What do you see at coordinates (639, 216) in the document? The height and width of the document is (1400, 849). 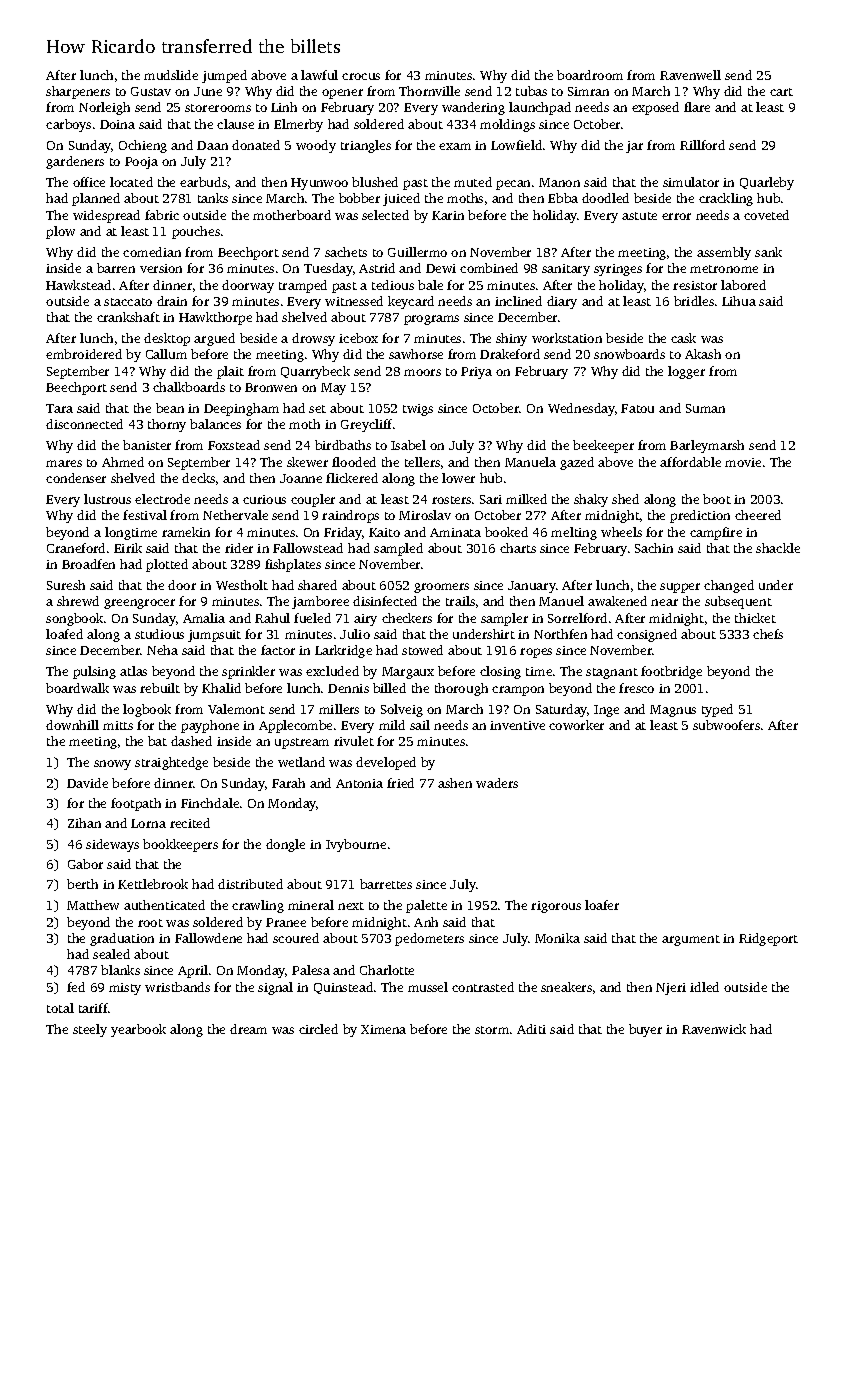 I see `astute` at bounding box center [639, 216].
